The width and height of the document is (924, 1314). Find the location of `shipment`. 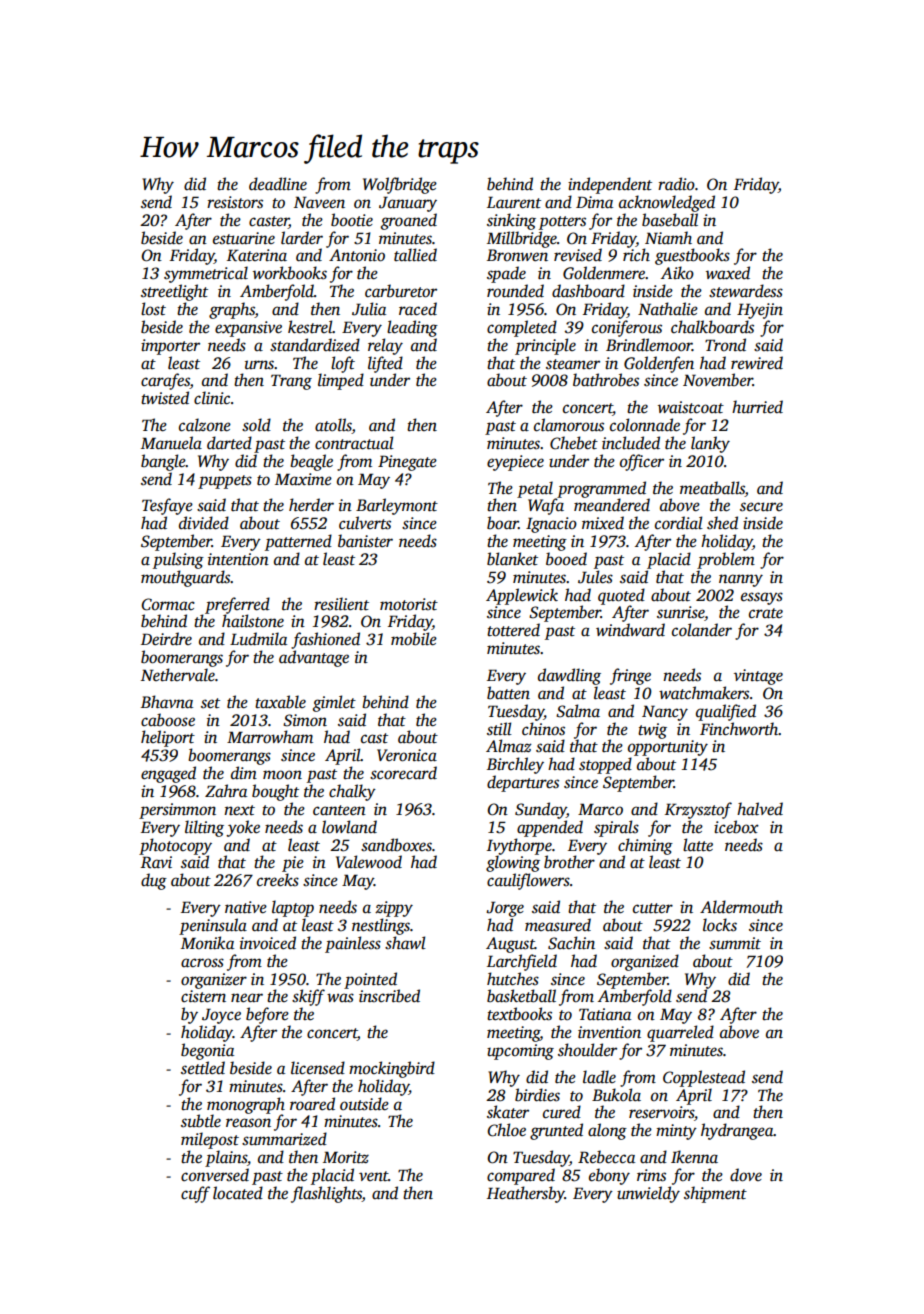

shipment is located at coordinates (715, 1194).
